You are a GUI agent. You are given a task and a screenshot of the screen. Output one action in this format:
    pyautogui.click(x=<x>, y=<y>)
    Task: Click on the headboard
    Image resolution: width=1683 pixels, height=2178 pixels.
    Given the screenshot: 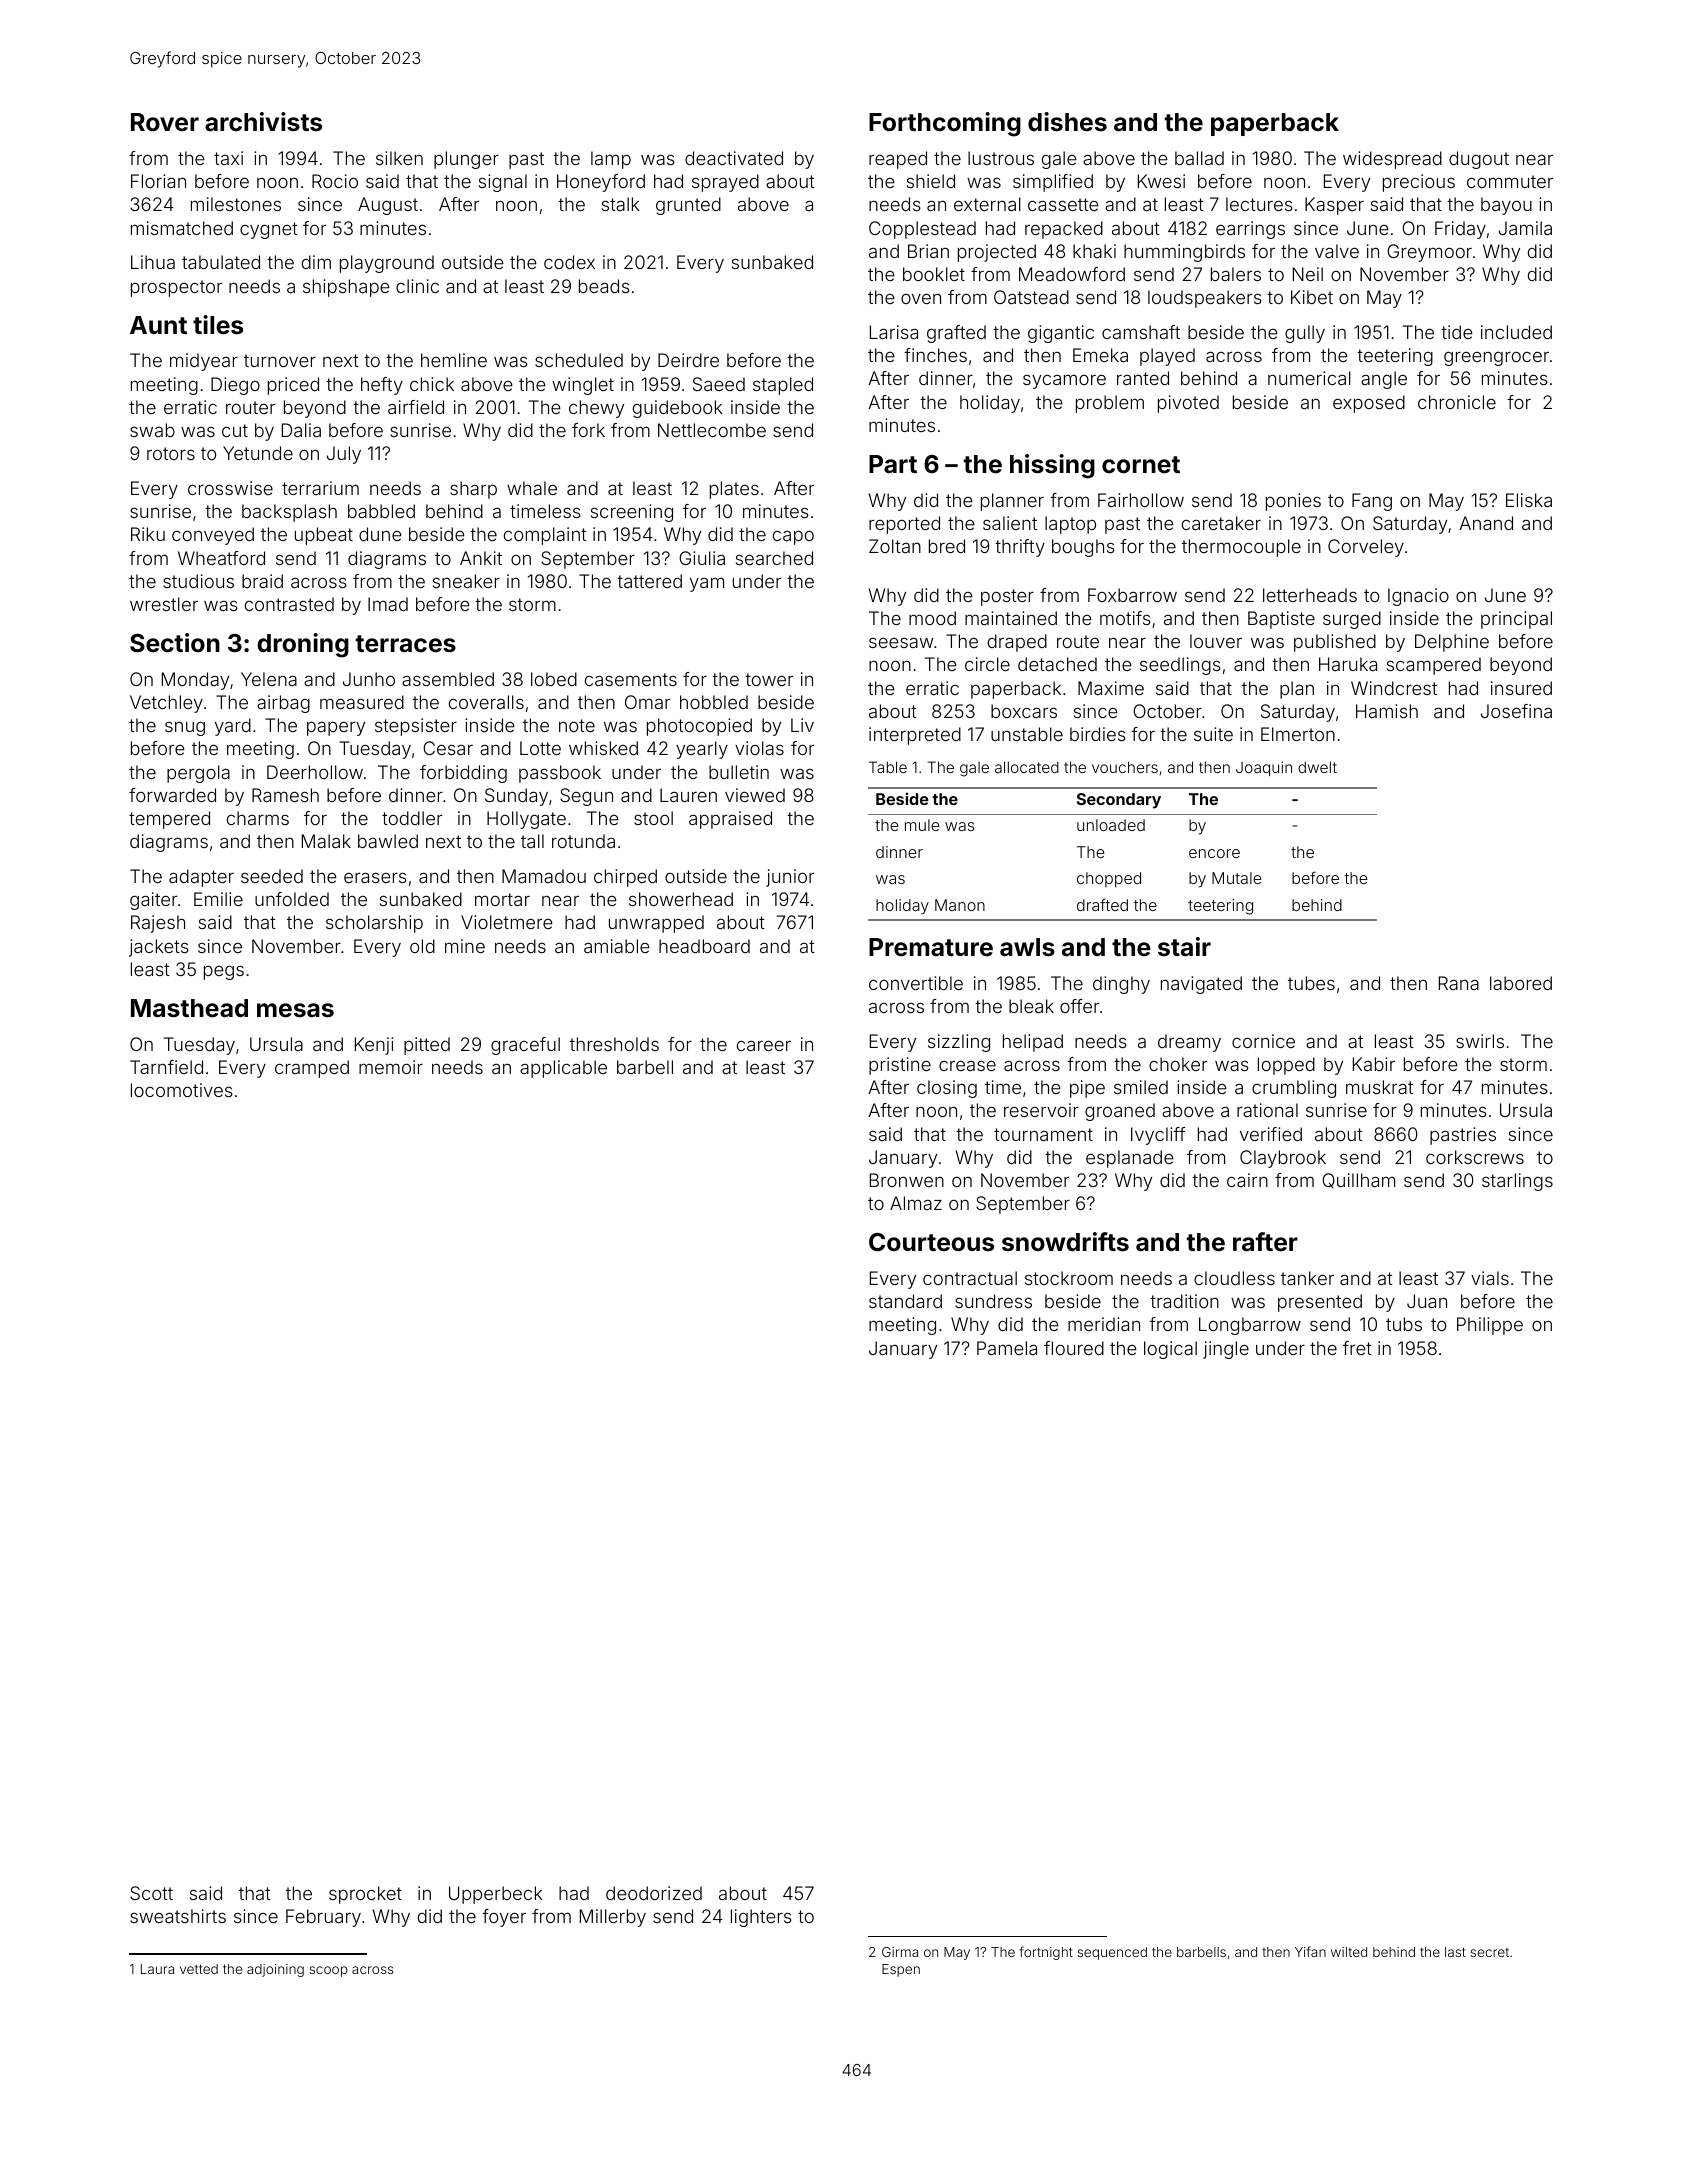 What is the action you would take?
    pyautogui.click(x=704, y=946)
